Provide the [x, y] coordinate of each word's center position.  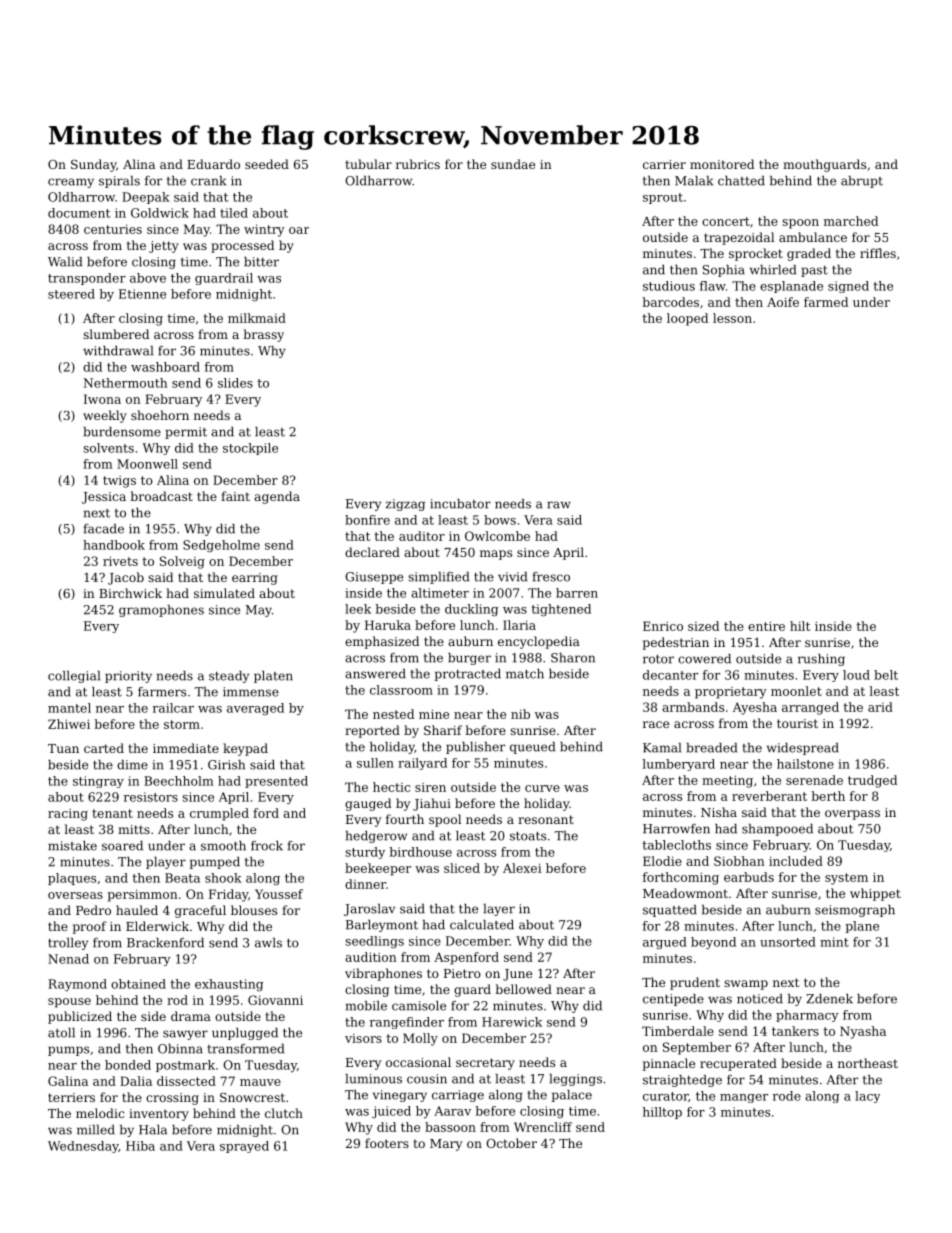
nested [393, 714]
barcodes [670, 302]
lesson [732, 318]
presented [276, 782]
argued [665, 943]
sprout [663, 198]
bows [500, 520]
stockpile [250, 449]
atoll [61, 1033]
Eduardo [213, 164]
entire [766, 626]
